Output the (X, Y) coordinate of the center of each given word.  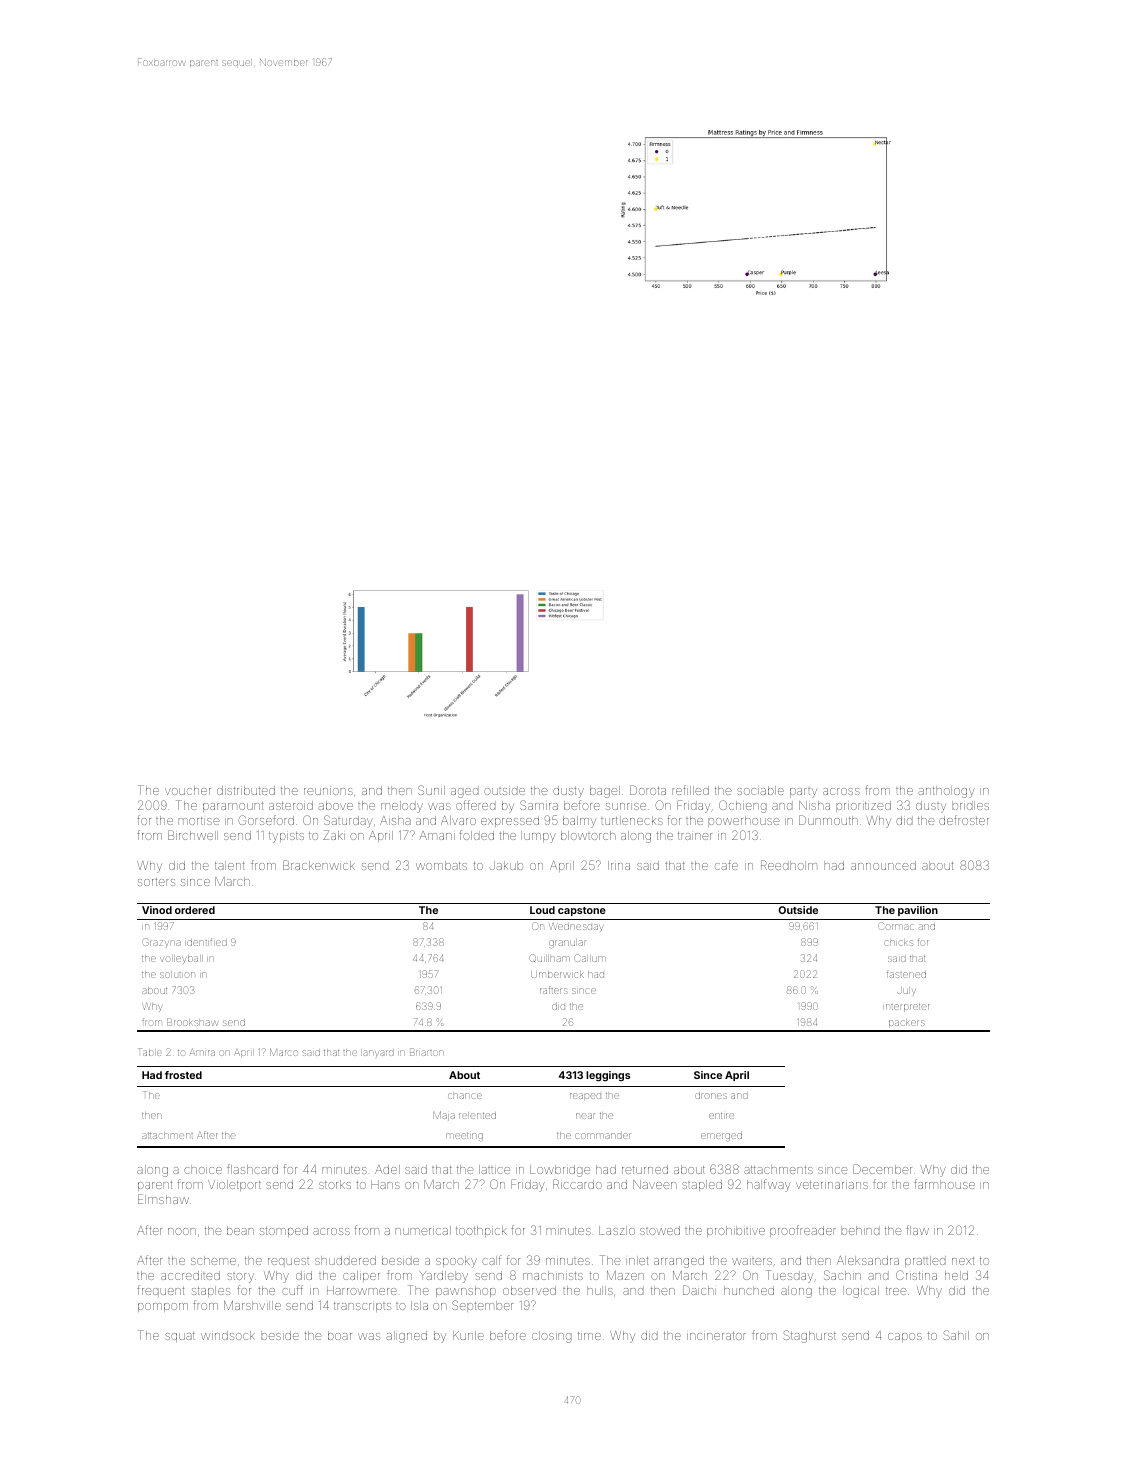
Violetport (234, 1185)
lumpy (538, 837)
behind (860, 1230)
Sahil (956, 1335)
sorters (156, 882)
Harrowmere (362, 1290)
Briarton (427, 1052)
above (336, 805)
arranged (679, 1262)
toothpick (481, 1231)
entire (721, 1116)
